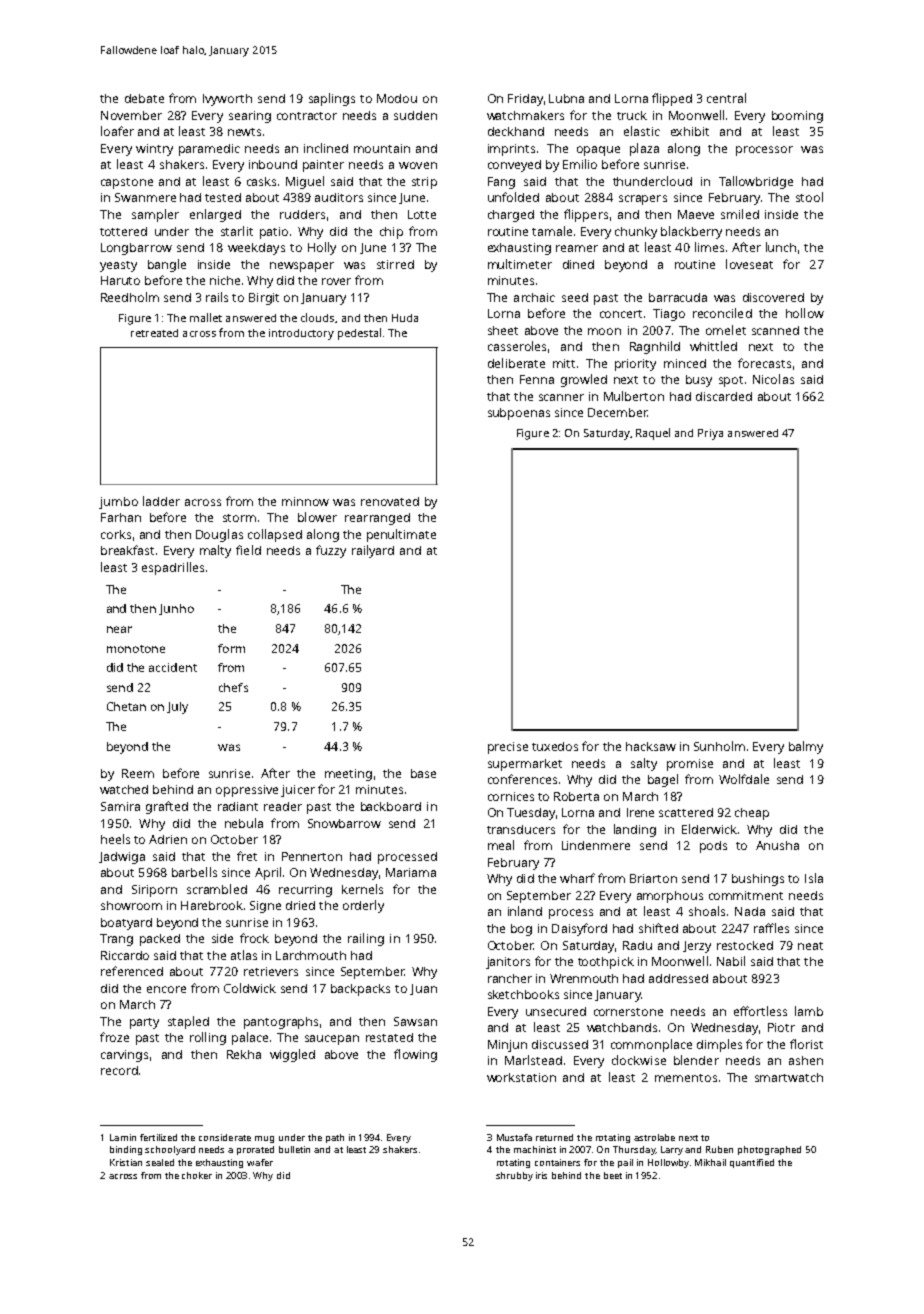  I want to click on stool, so click(809, 197).
